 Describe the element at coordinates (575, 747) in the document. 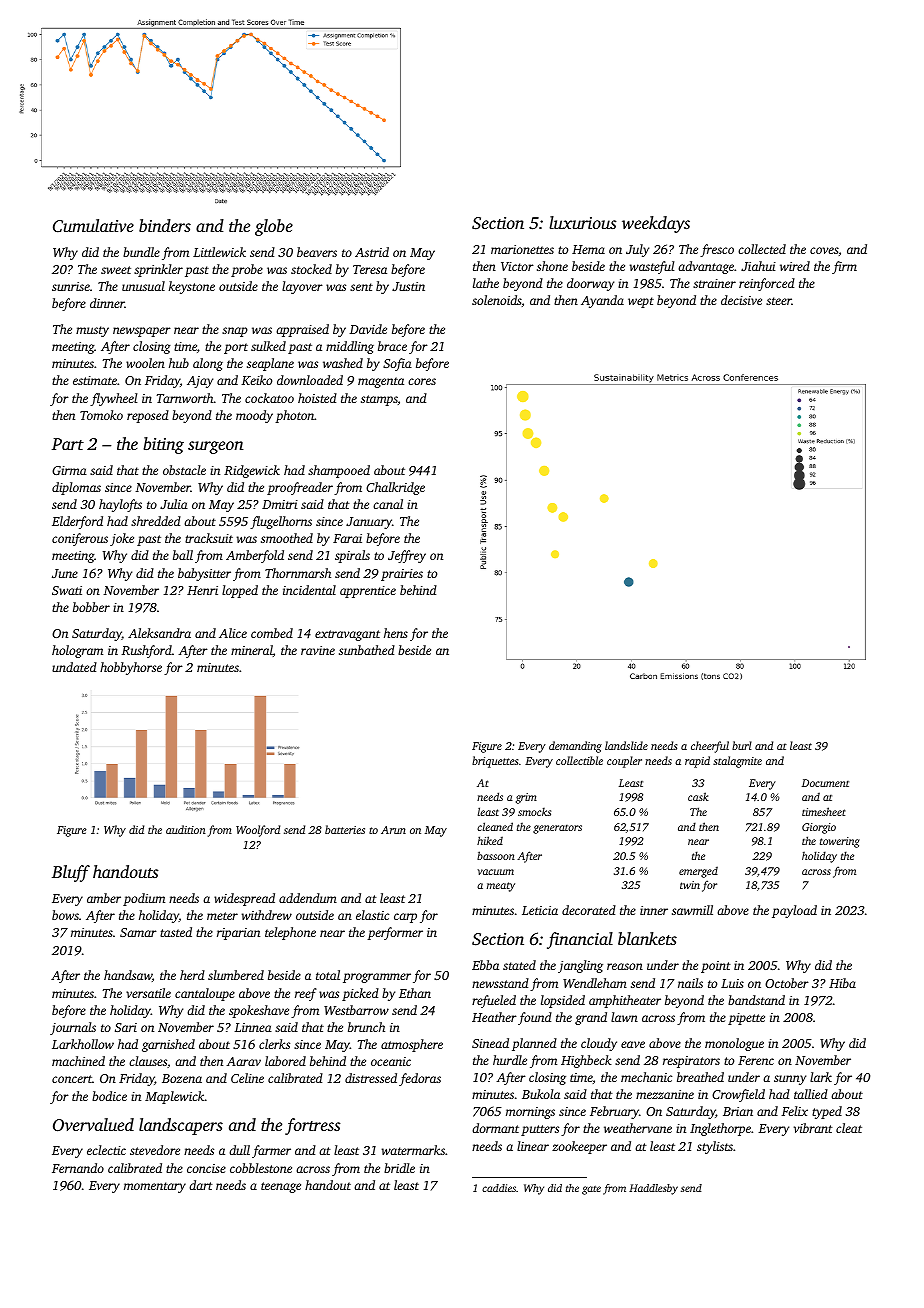

I see `demanding` at that location.
